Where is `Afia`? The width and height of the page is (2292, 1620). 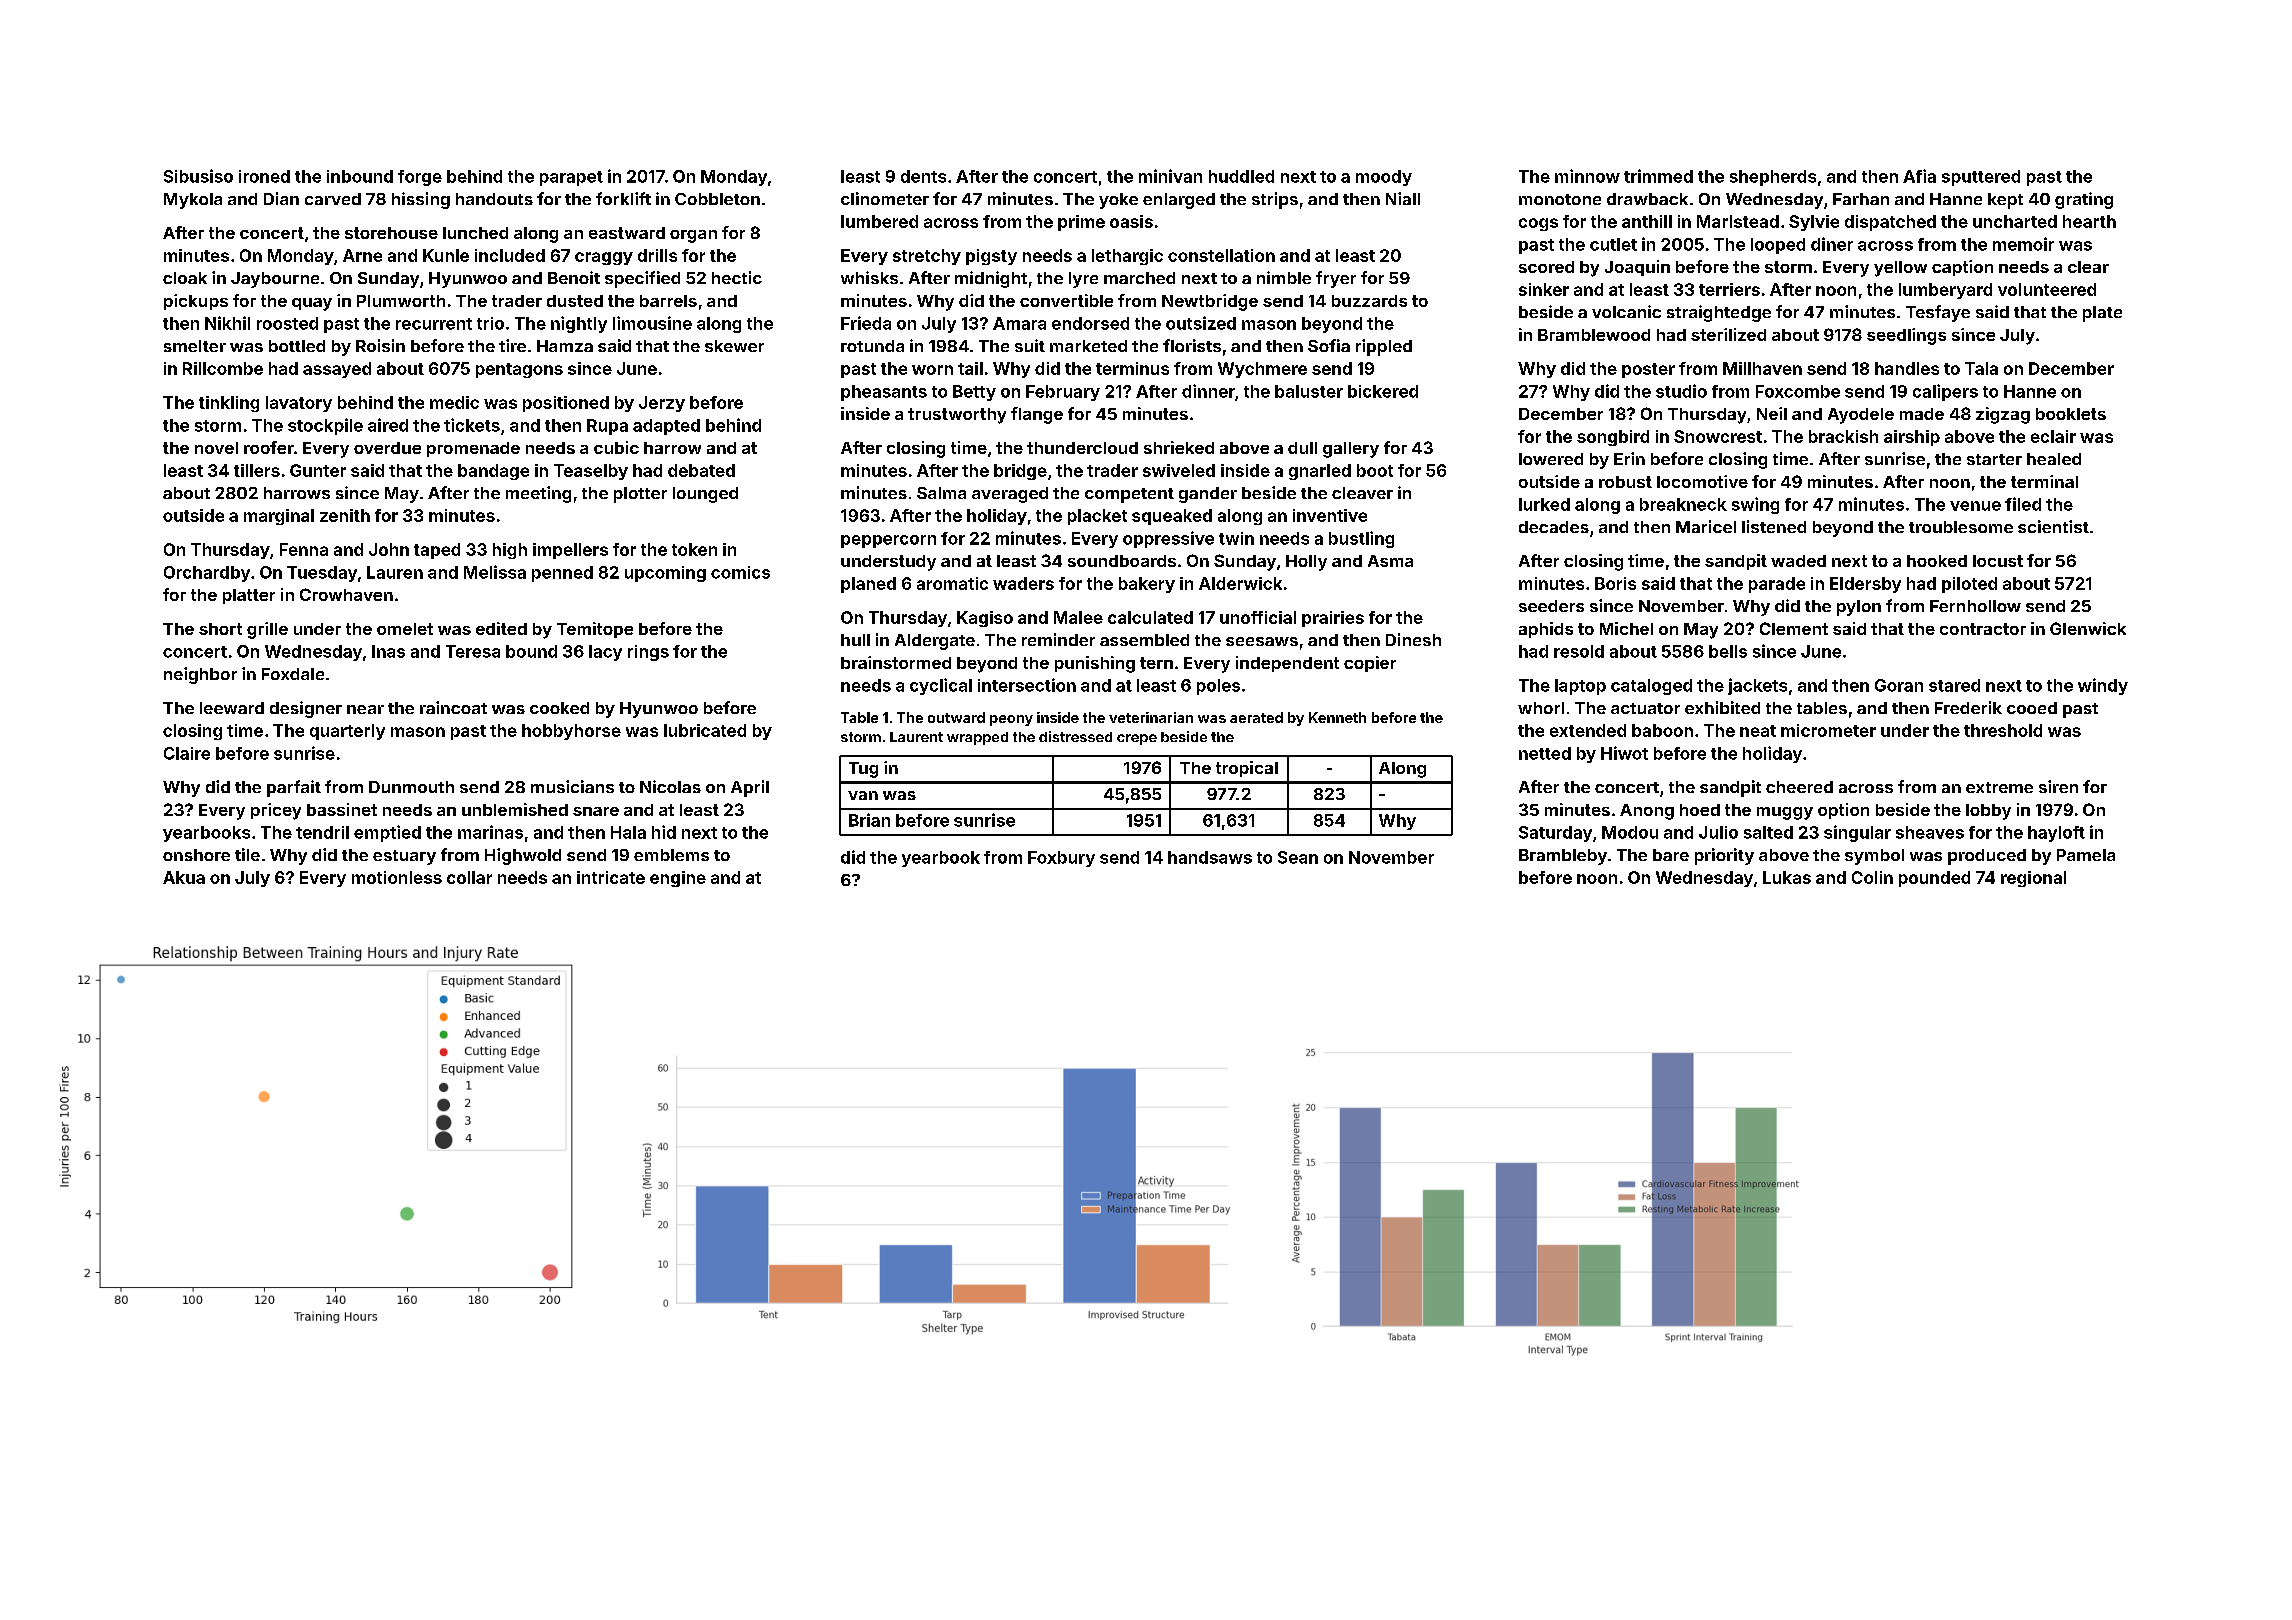
Afia is located at coordinates (1919, 176).
